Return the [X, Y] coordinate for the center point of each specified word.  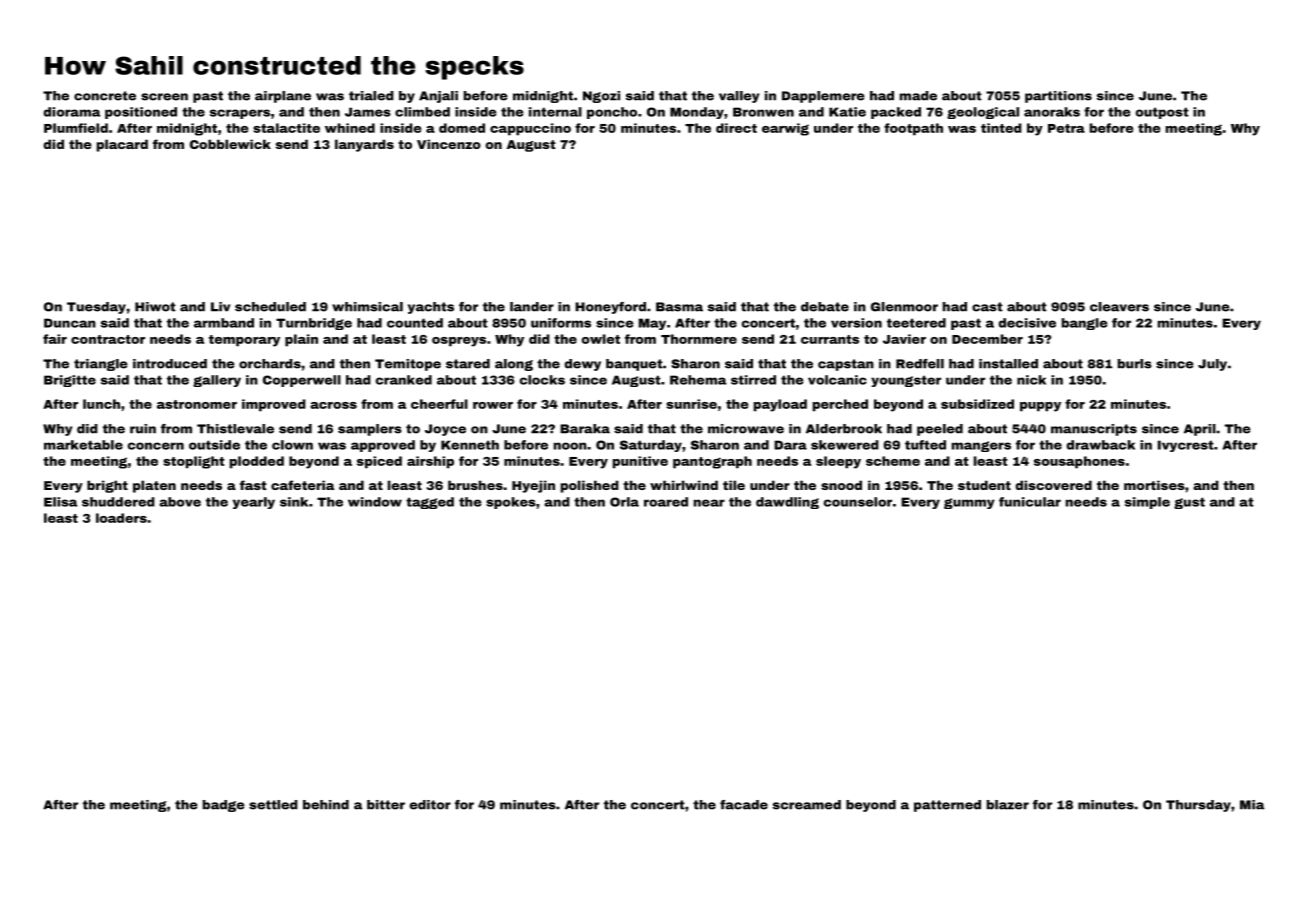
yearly [254, 503]
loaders [121, 518]
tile [734, 485]
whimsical [367, 307]
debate [825, 307]
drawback [1101, 445]
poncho [612, 113]
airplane [283, 97]
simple [1147, 503]
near [709, 503]
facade [744, 805]
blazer [1008, 805]
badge [224, 806]
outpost [1162, 113]
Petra [1066, 128]
